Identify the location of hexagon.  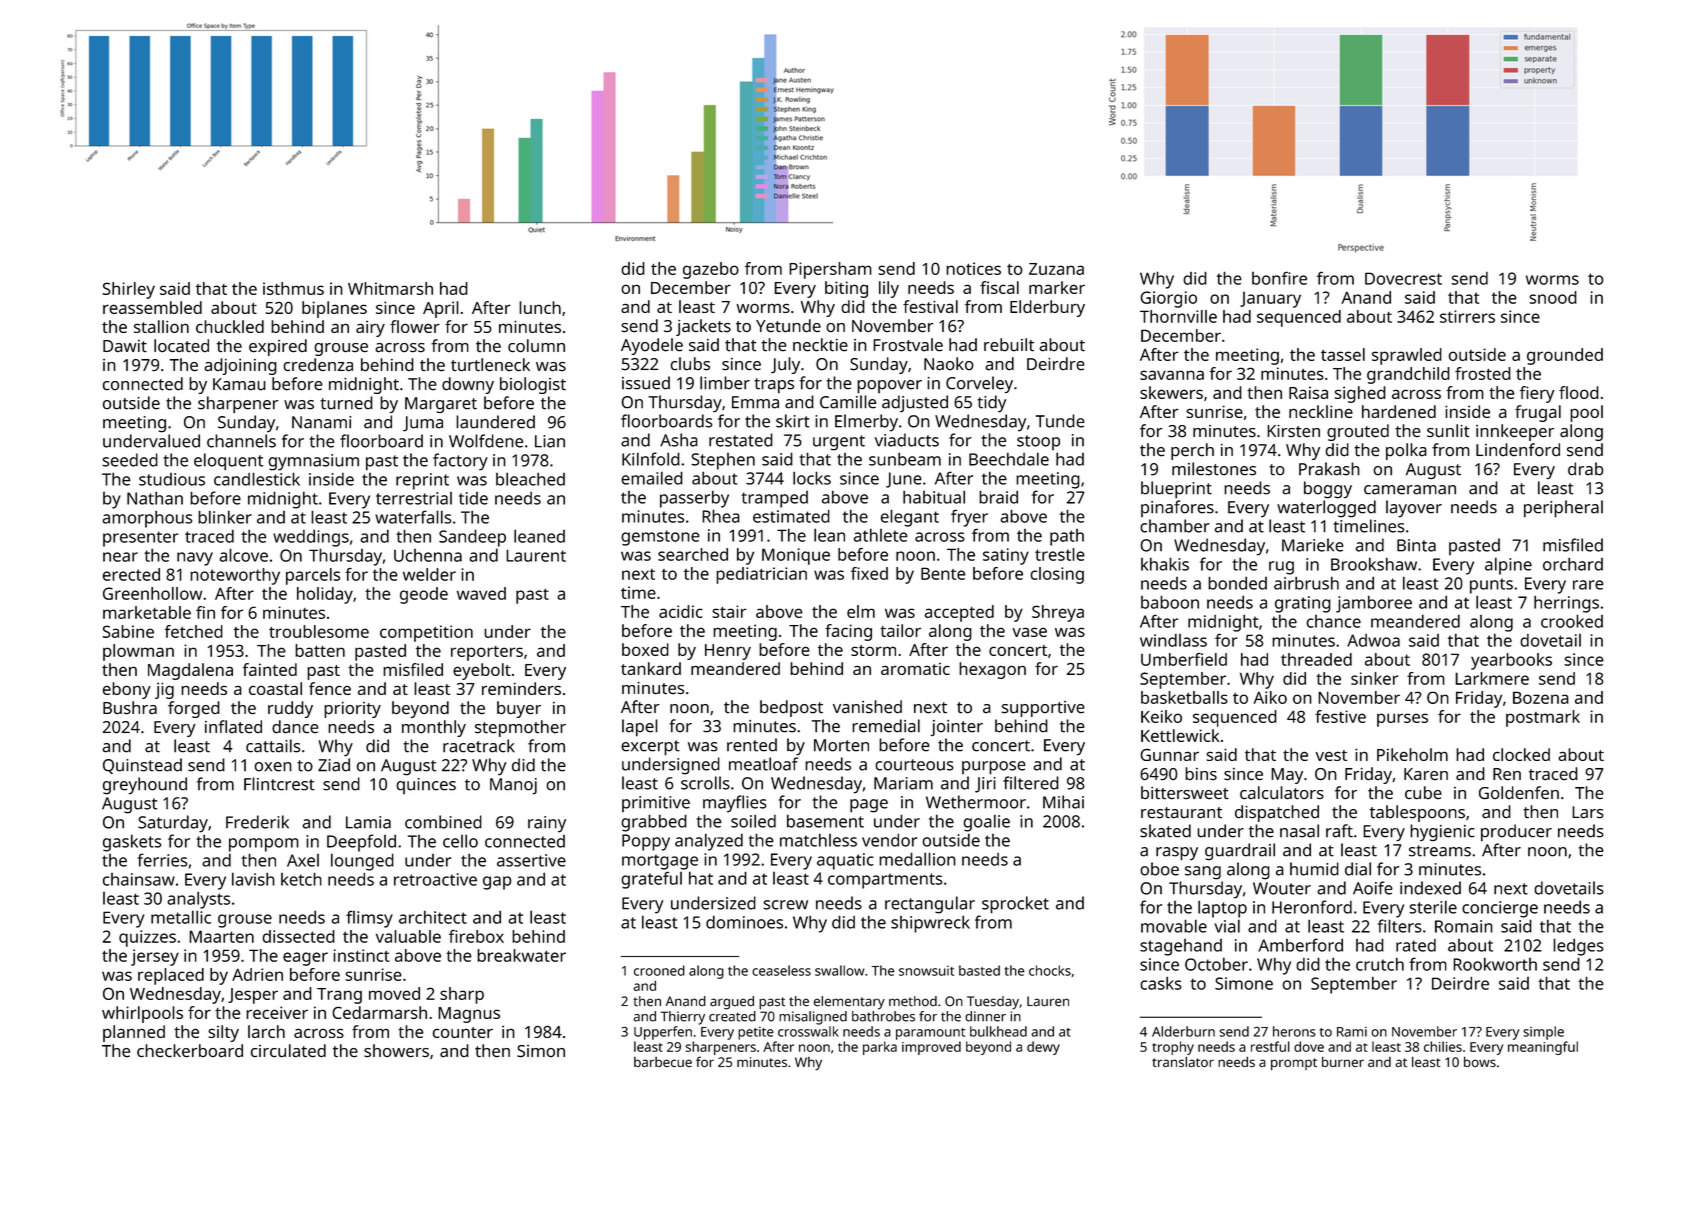
(992, 670).
